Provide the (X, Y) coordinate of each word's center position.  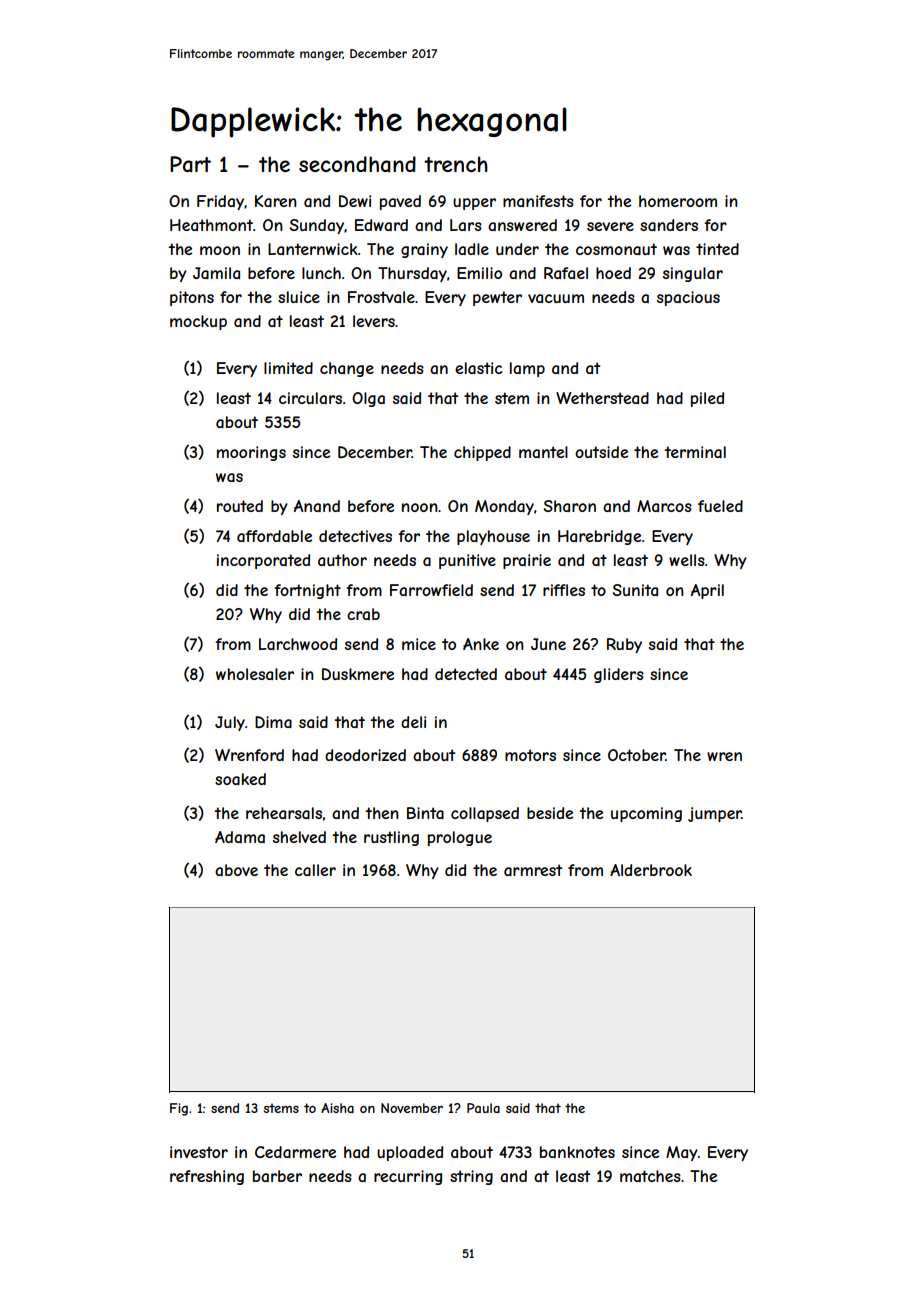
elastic (478, 368)
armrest (533, 870)
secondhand (357, 164)
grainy (424, 250)
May (682, 1153)
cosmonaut (616, 249)
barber (277, 1176)
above (236, 870)
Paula (483, 1108)
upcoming (646, 814)
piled (707, 399)
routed (240, 506)
